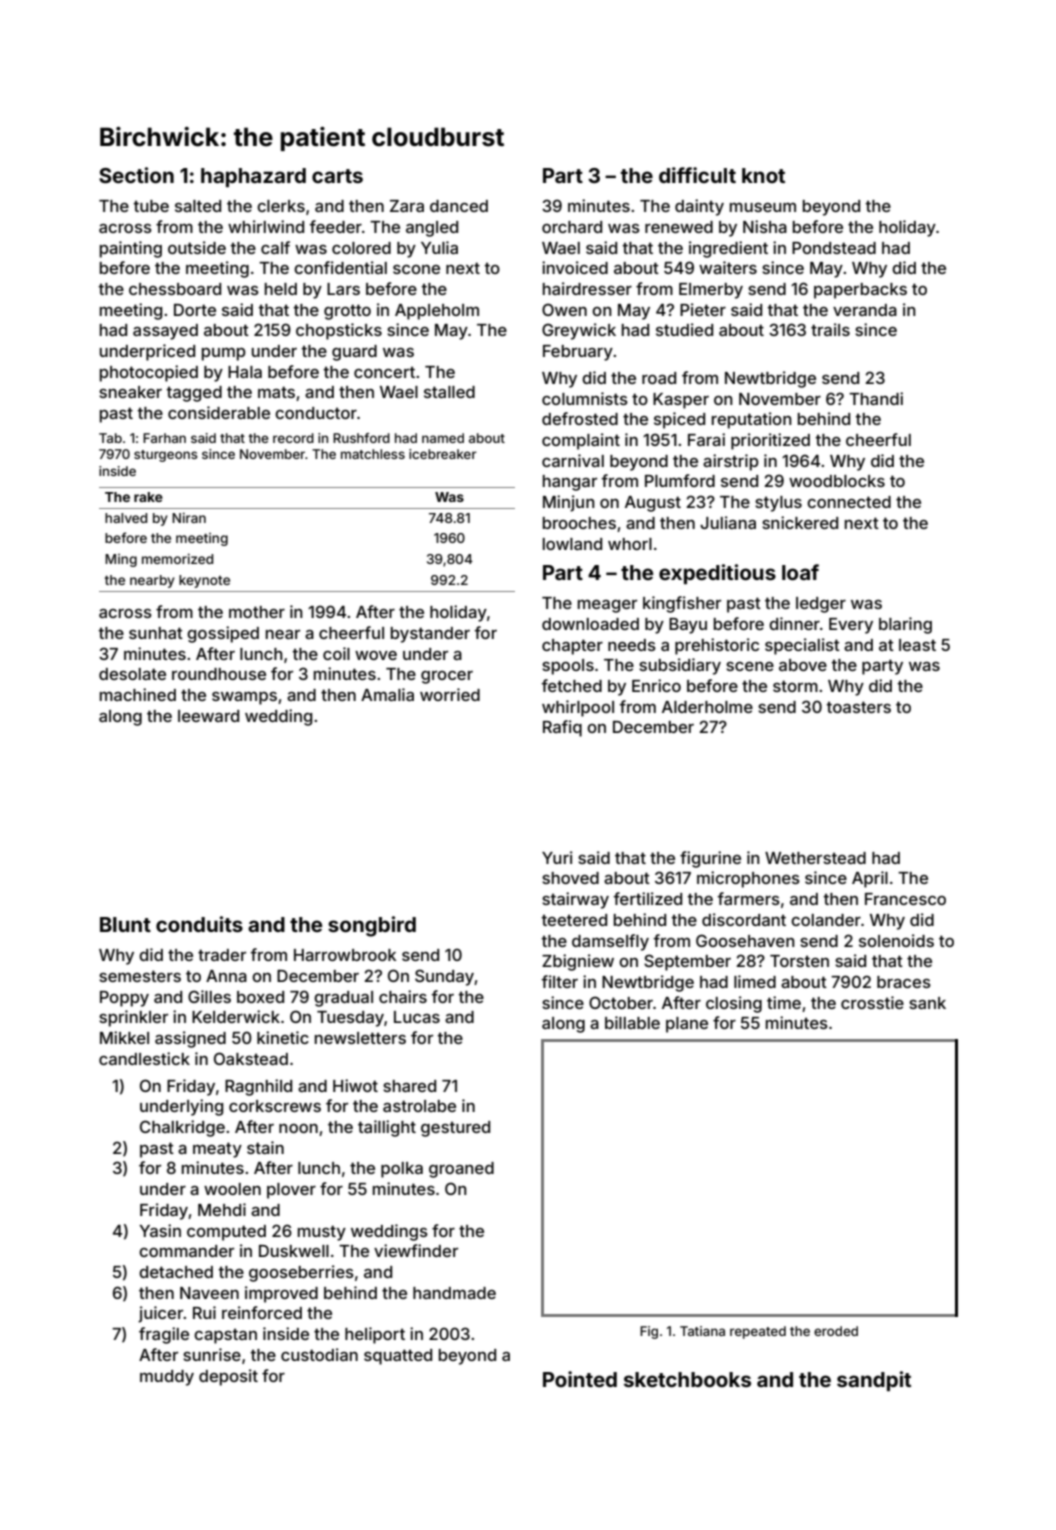 The image size is (1056, 1530). What do you see at coordinates (752, 420) in the image?
I see `reputation` at bounding box center [752, 420].
